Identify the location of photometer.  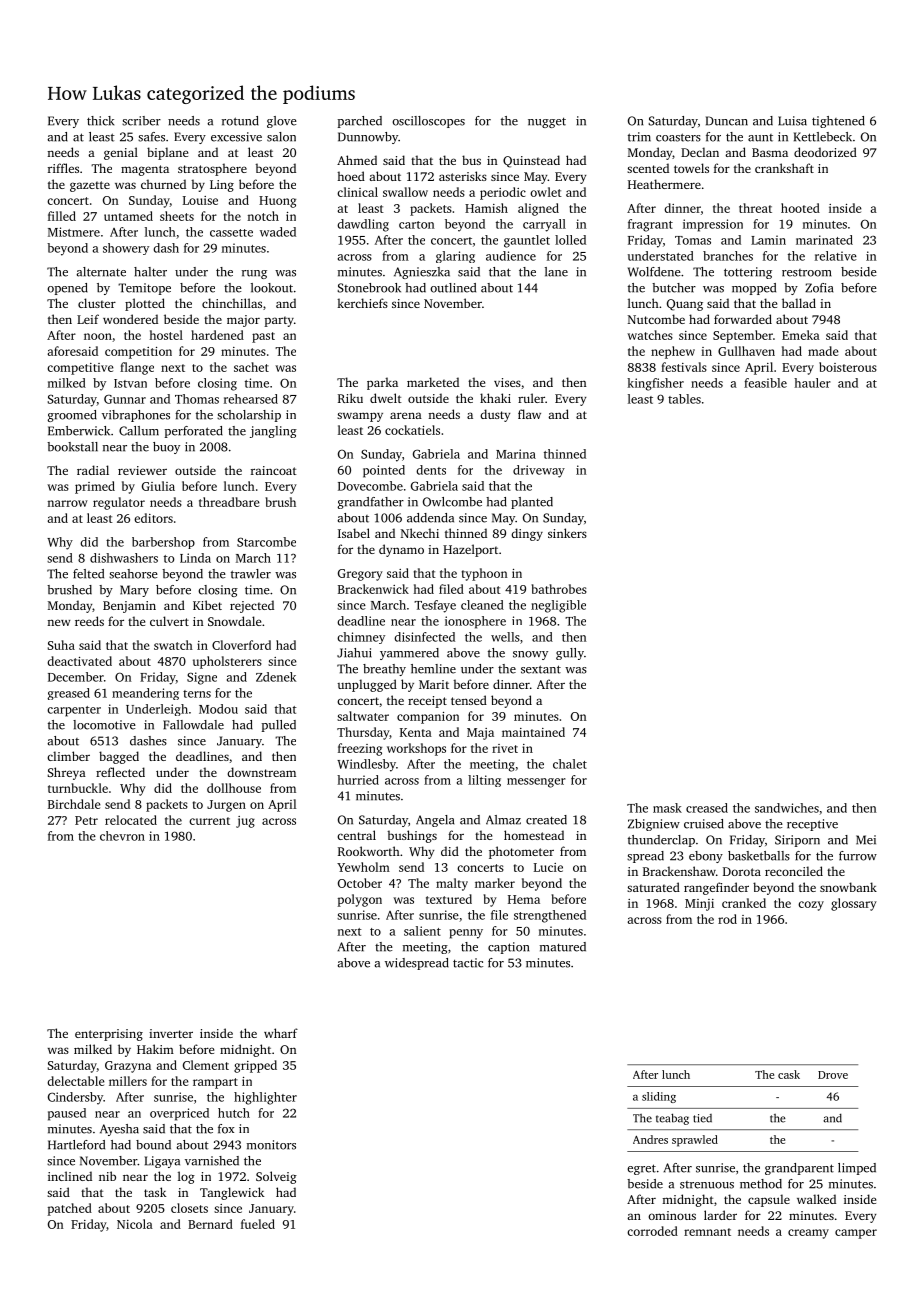
(521, 852).
